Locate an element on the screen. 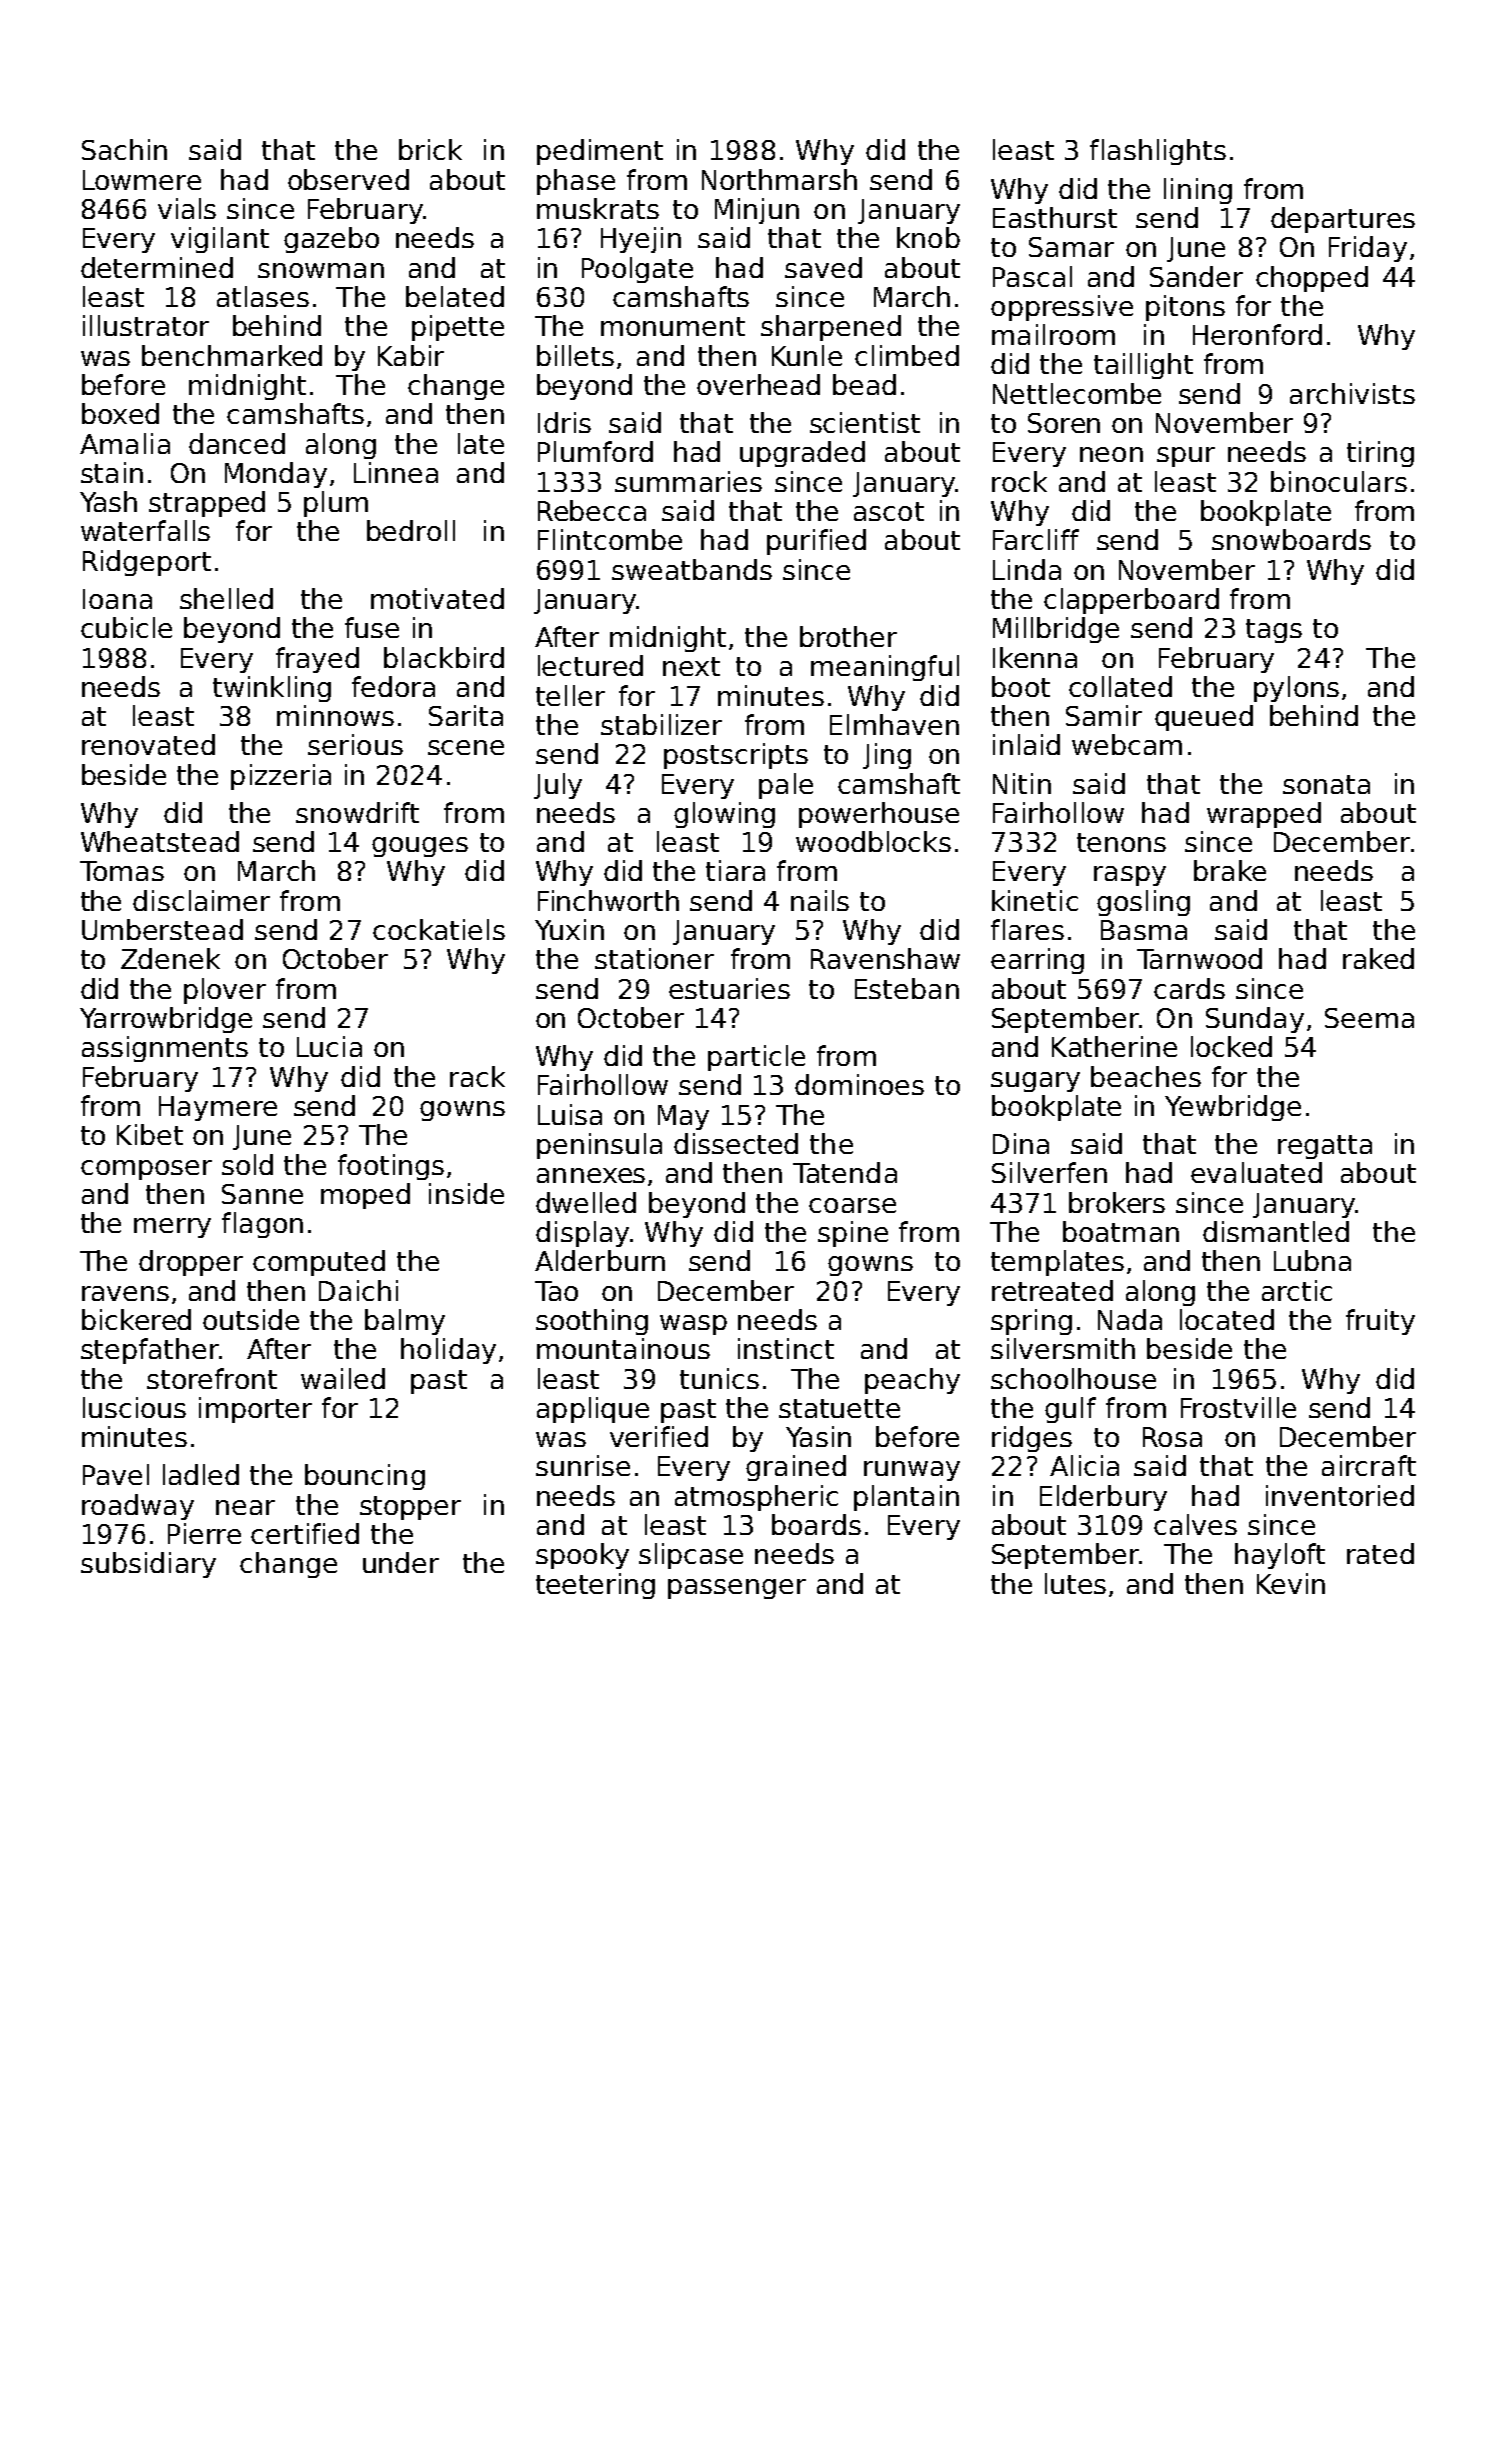  Sander is located at coordinates (1196, 276).
